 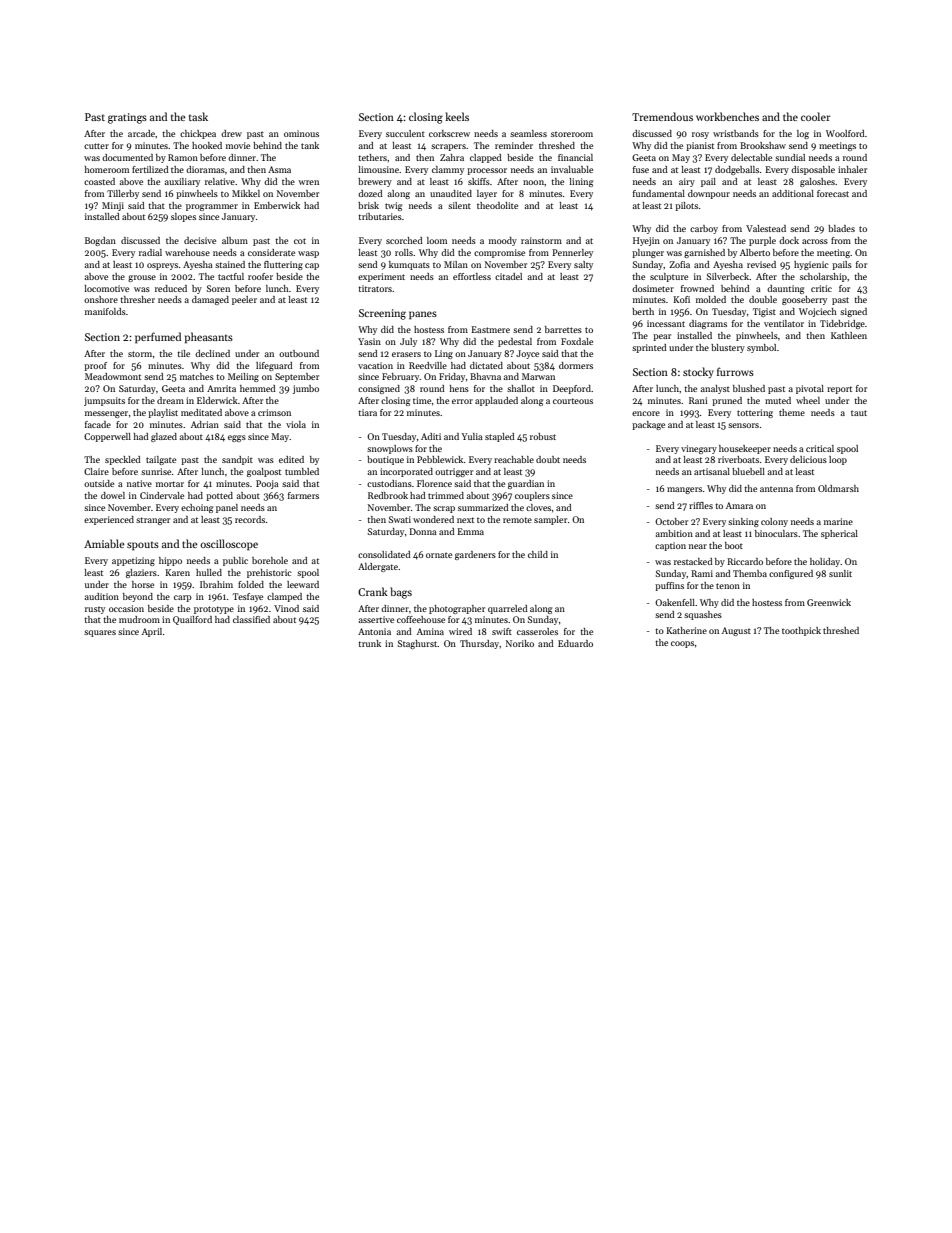 What do you see at coordinates (457, 609) in the screenshot?
I see `photographer` at bounding box center [457, 609].
